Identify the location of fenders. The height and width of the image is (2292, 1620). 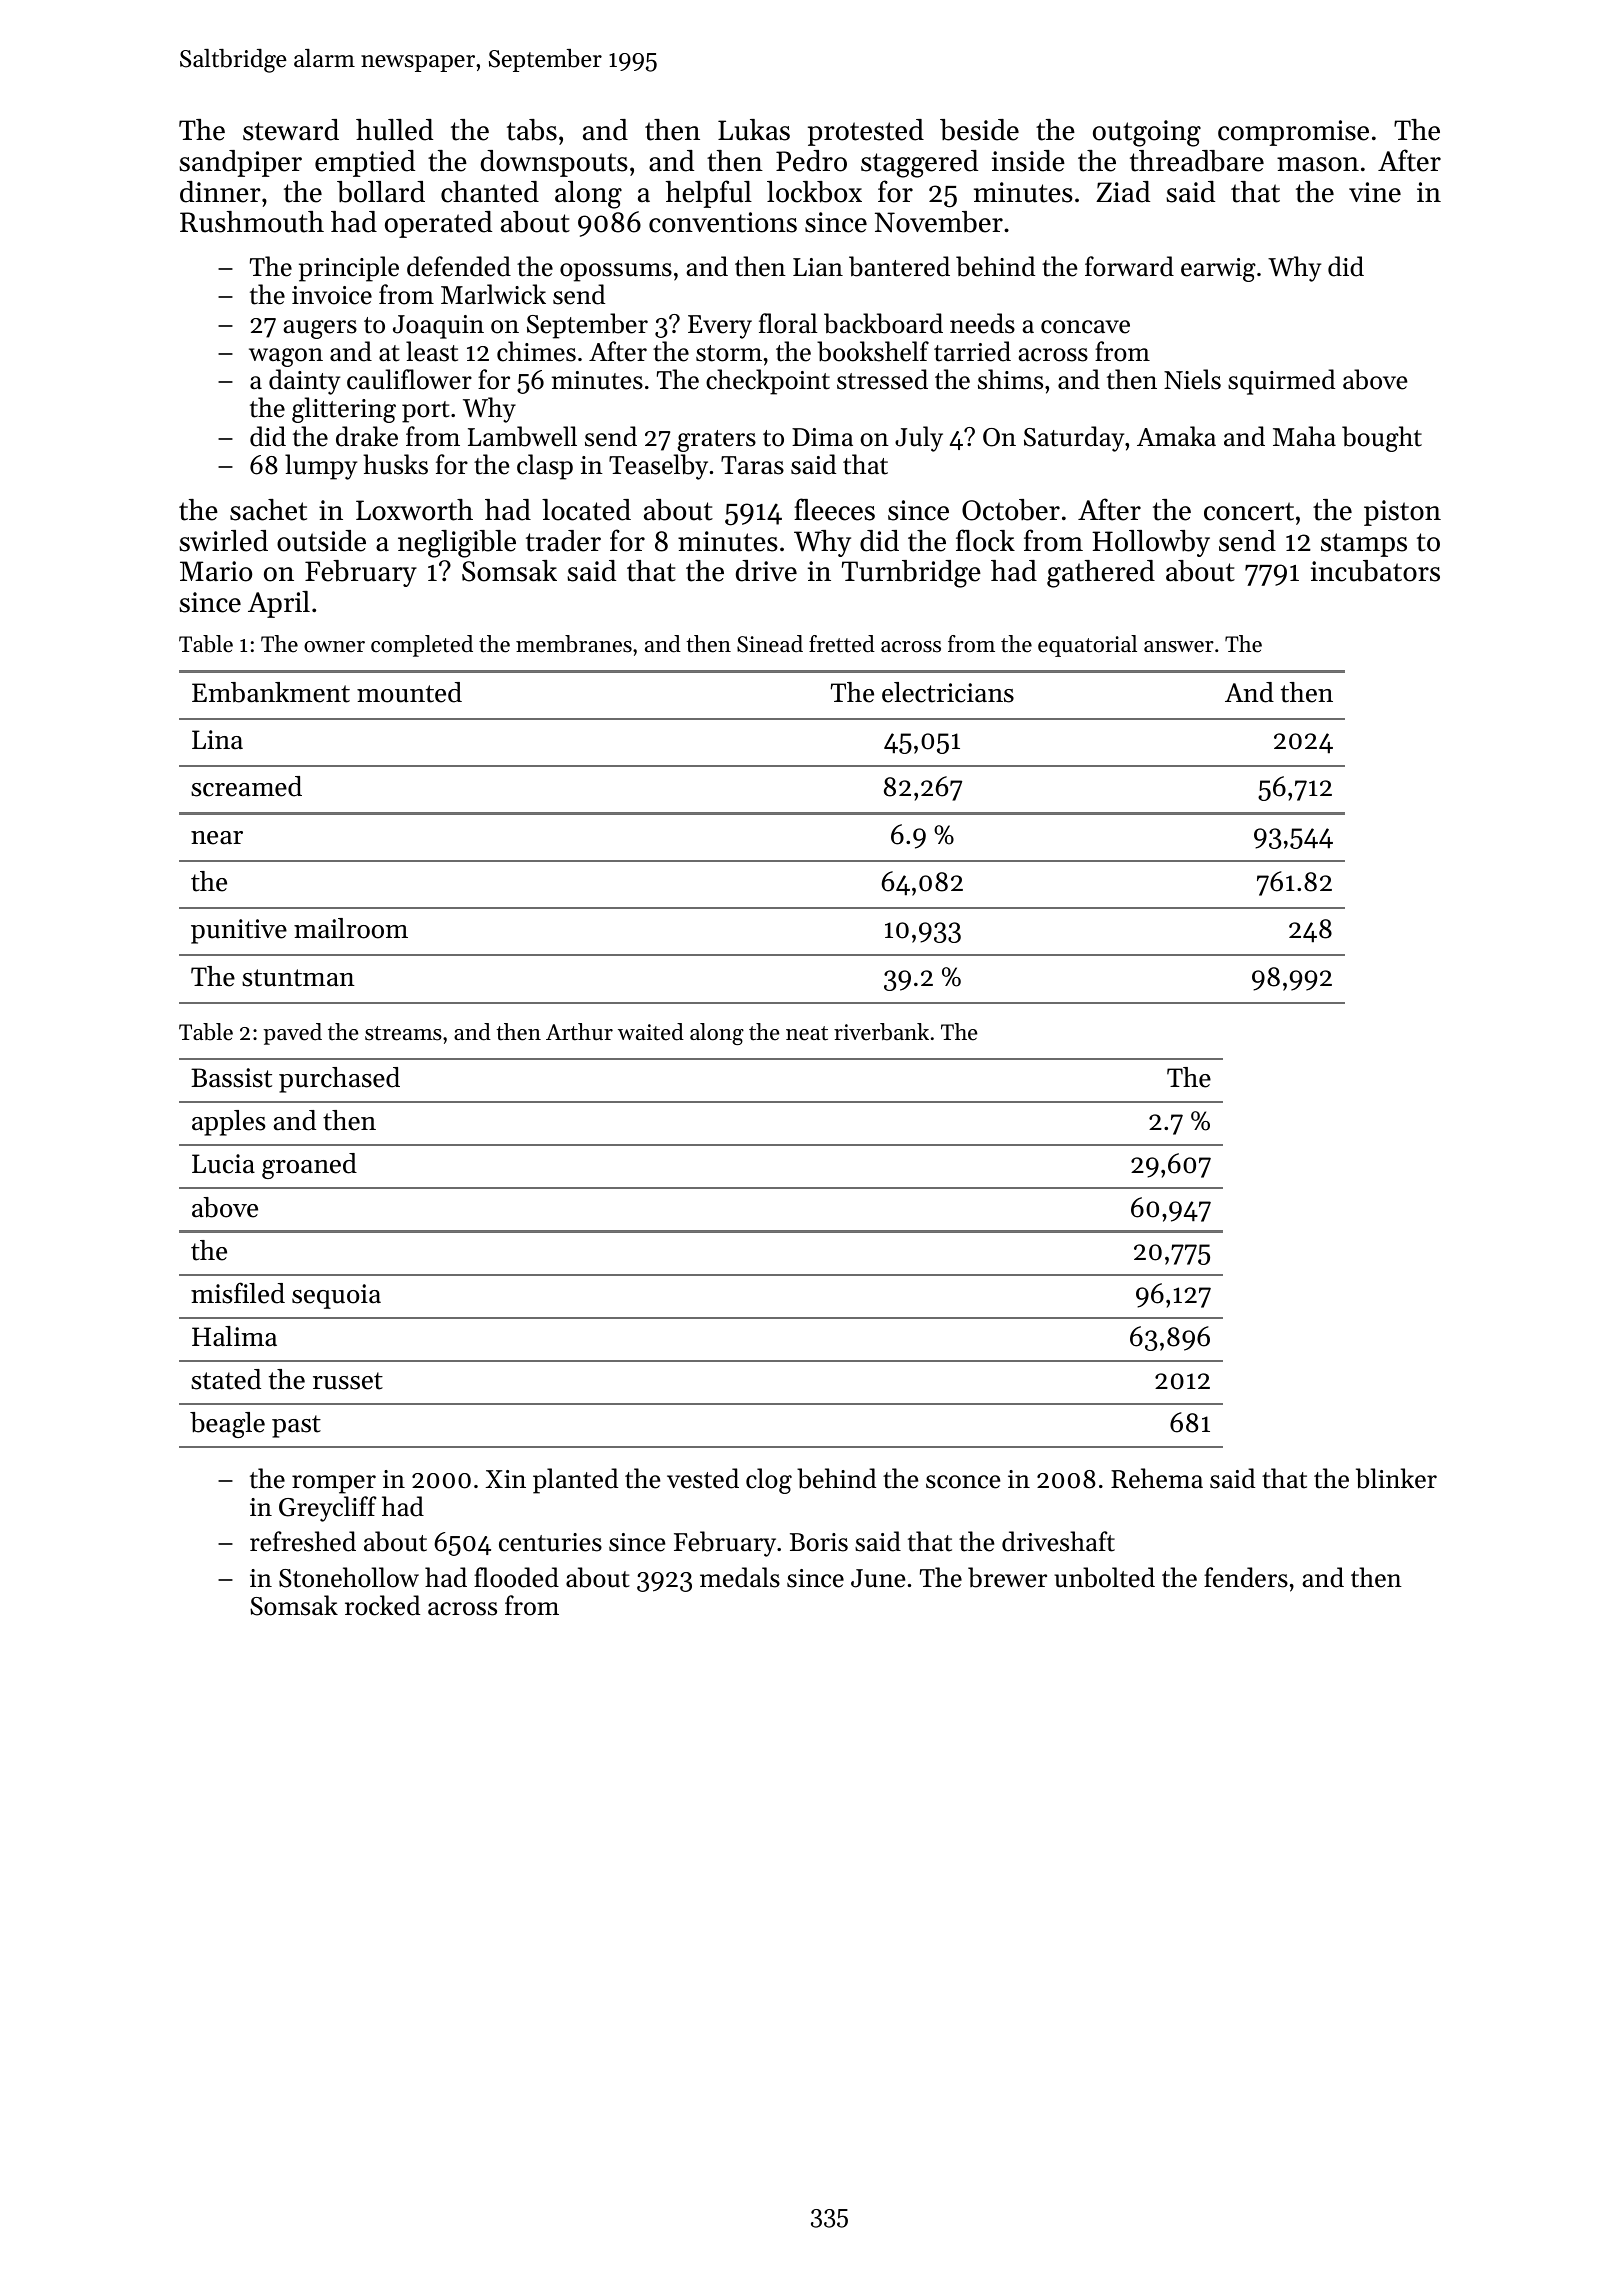
(1246, 1577).
